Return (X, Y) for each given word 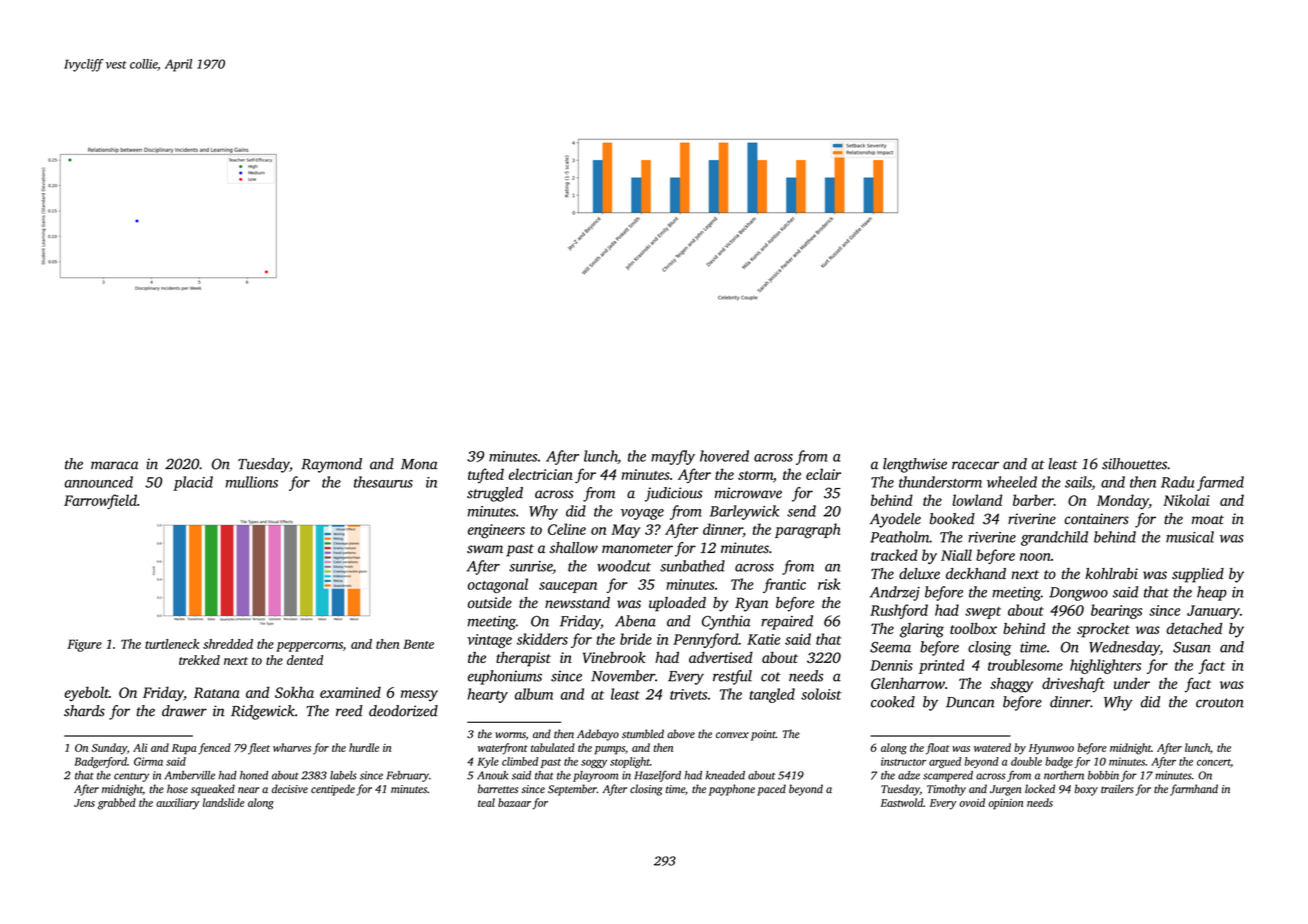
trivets (688, 694)
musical (1190, 537)
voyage (642, 514)
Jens (84, 803)
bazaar (514, 802)
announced (98, 482)
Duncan (970, 702)
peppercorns (309, 647)
